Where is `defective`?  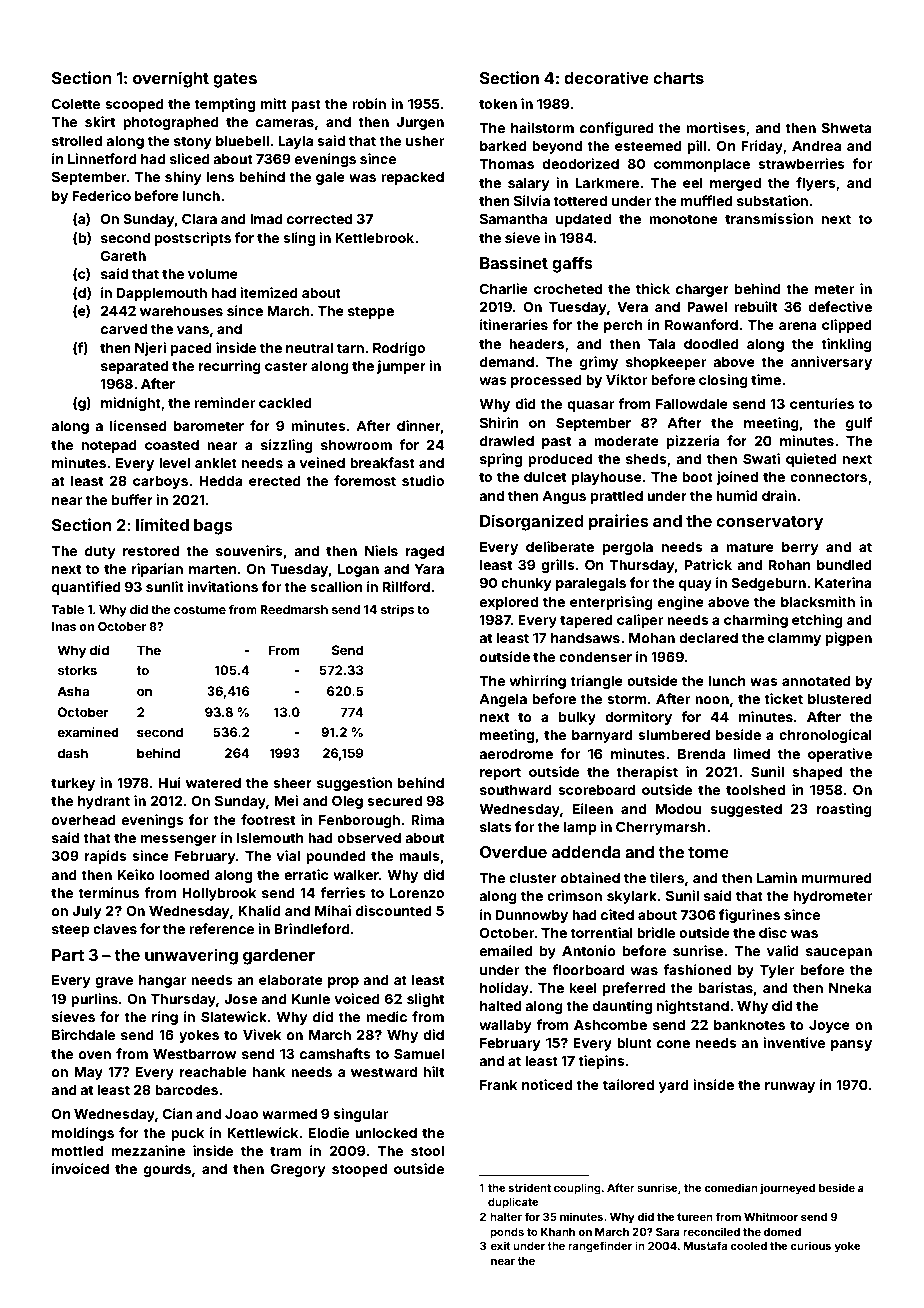 defective is located at coordinates (840, 306).
